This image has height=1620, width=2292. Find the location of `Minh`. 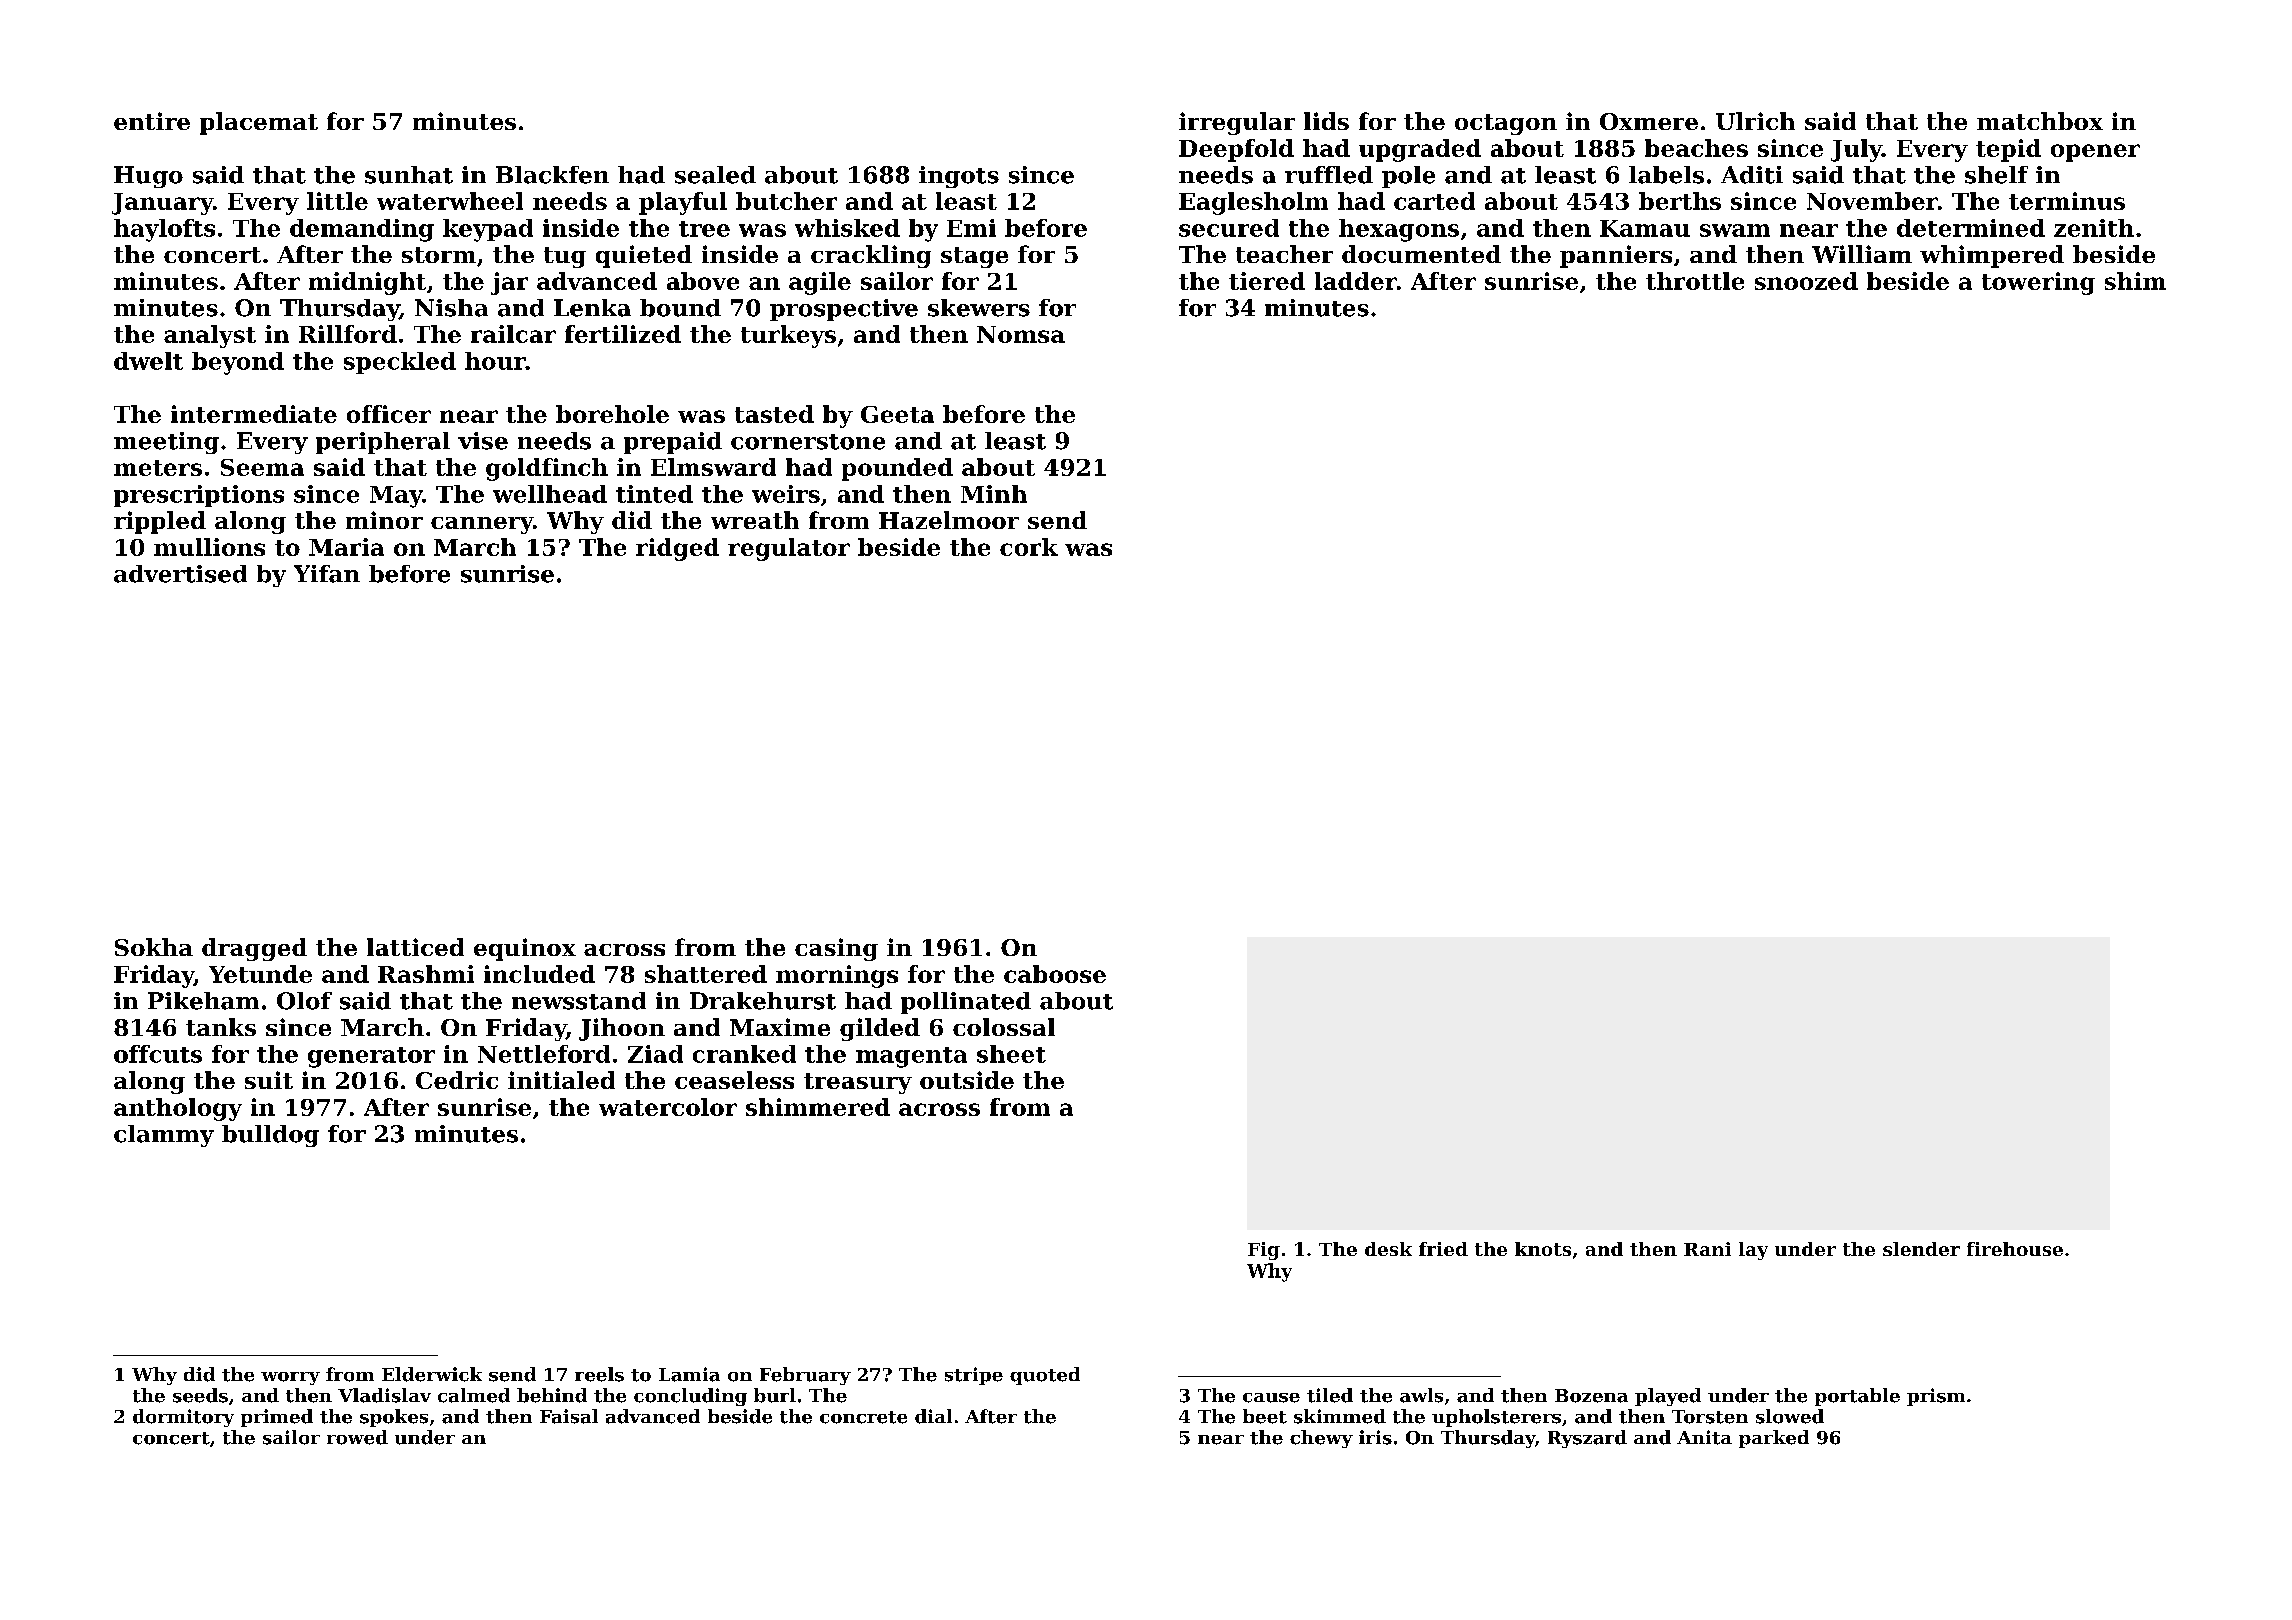

Minh is located at coordinates (994, 494).
